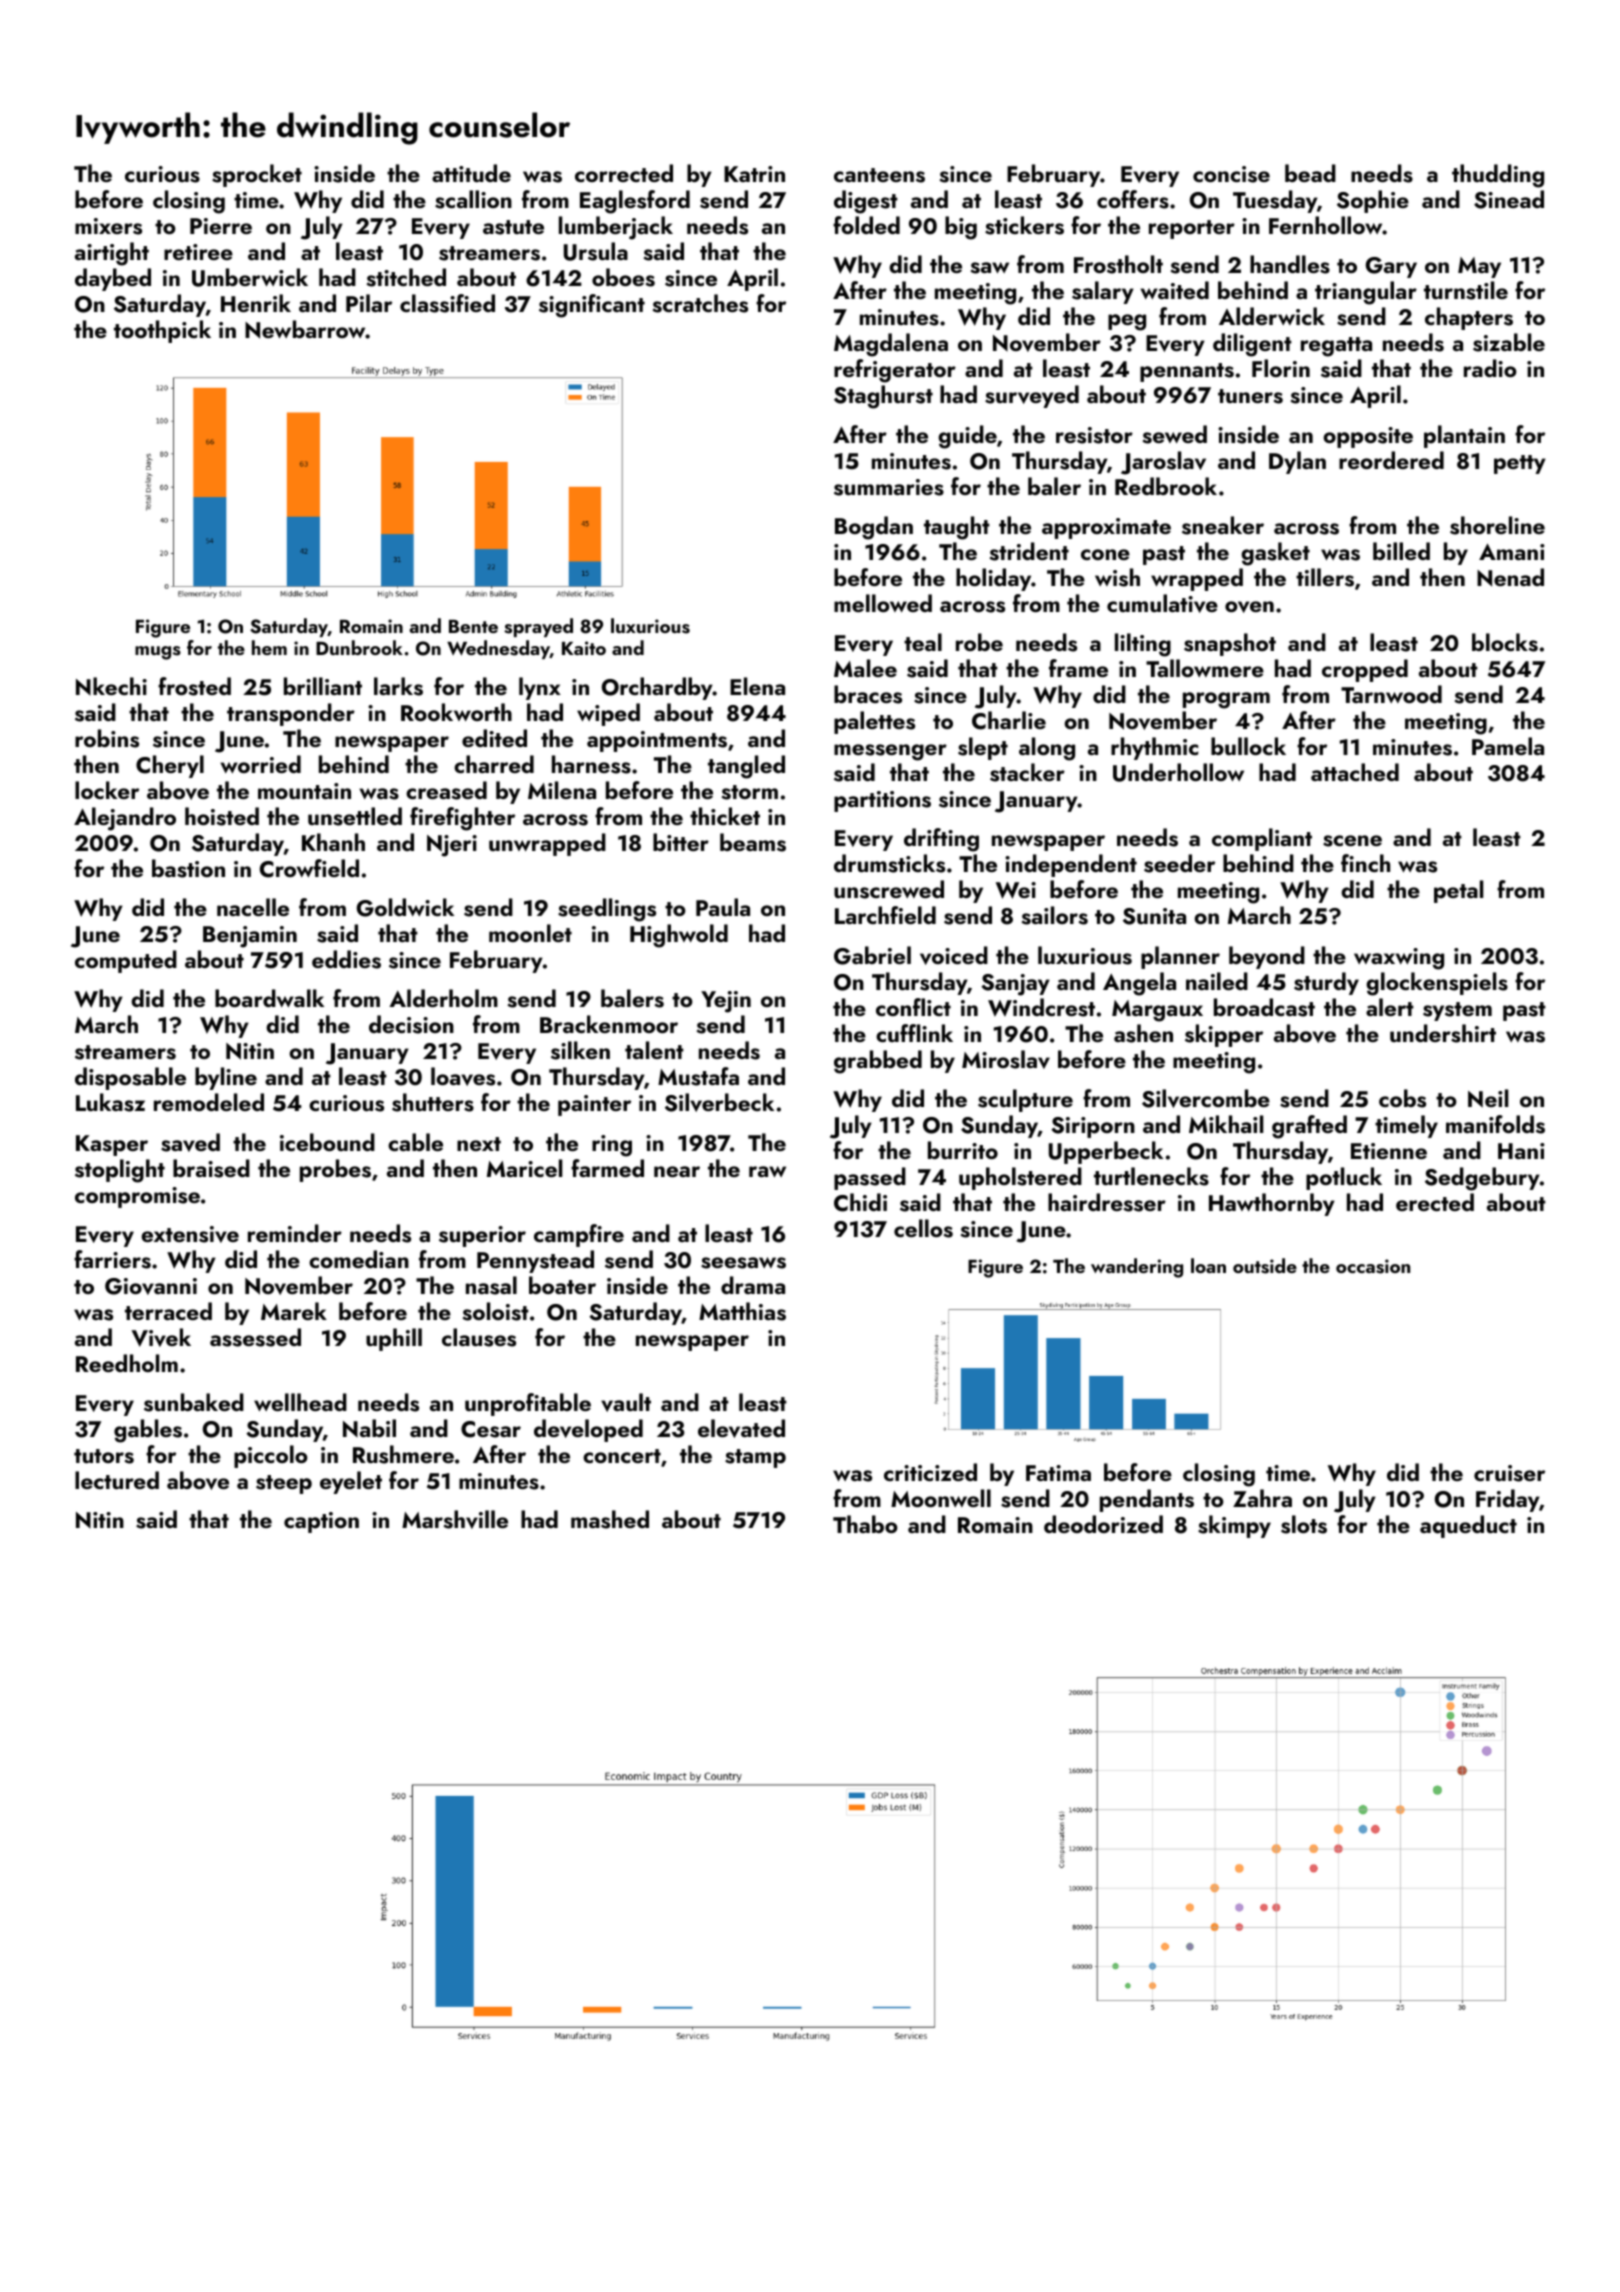 The width and height of the page is (1620, 2292). What do you see at coordinates (1205, 668) in the page?
I see `Tallowmere` at bounding box center [1205, 668].
